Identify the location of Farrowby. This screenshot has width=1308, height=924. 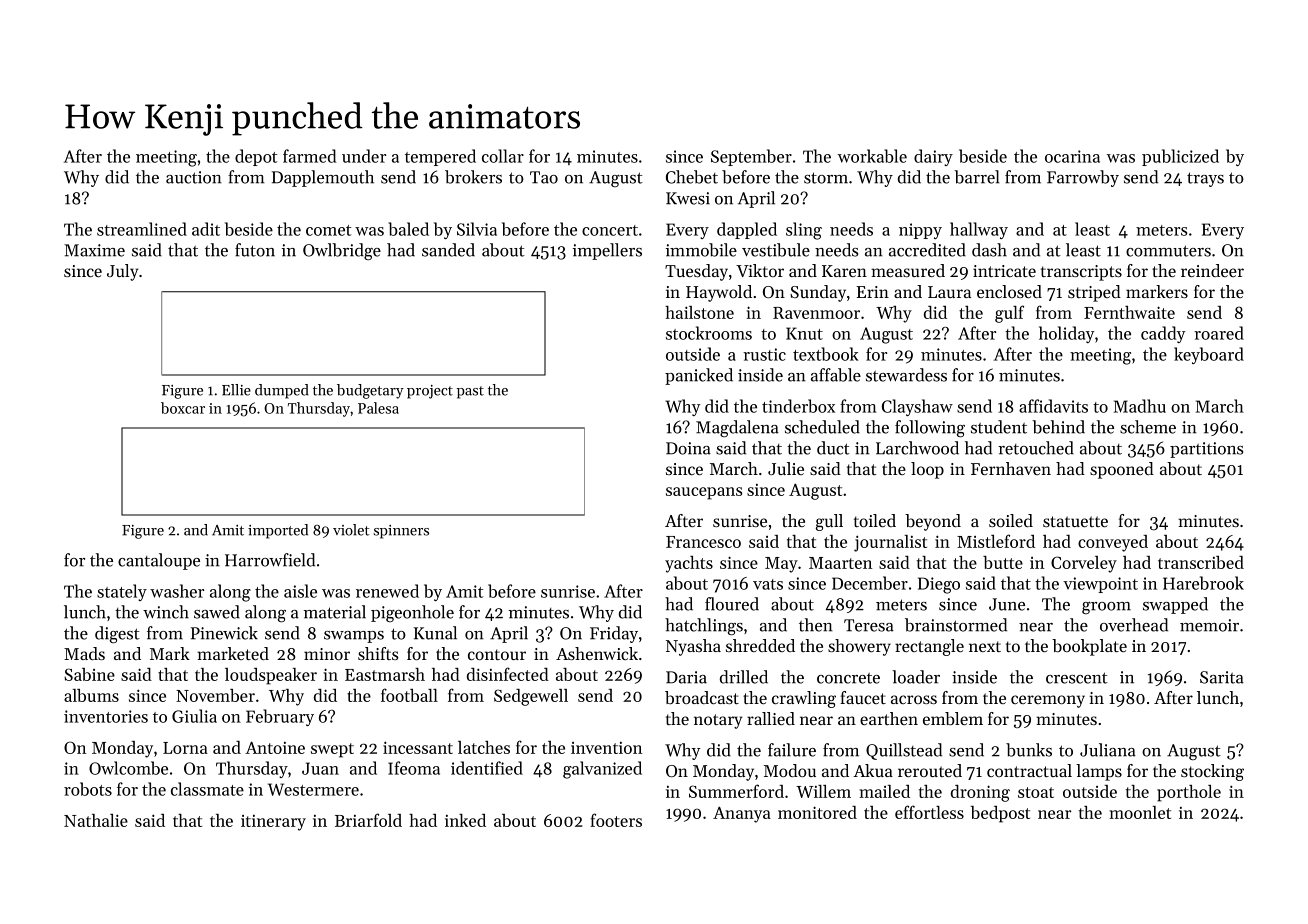
(1083, 178).
